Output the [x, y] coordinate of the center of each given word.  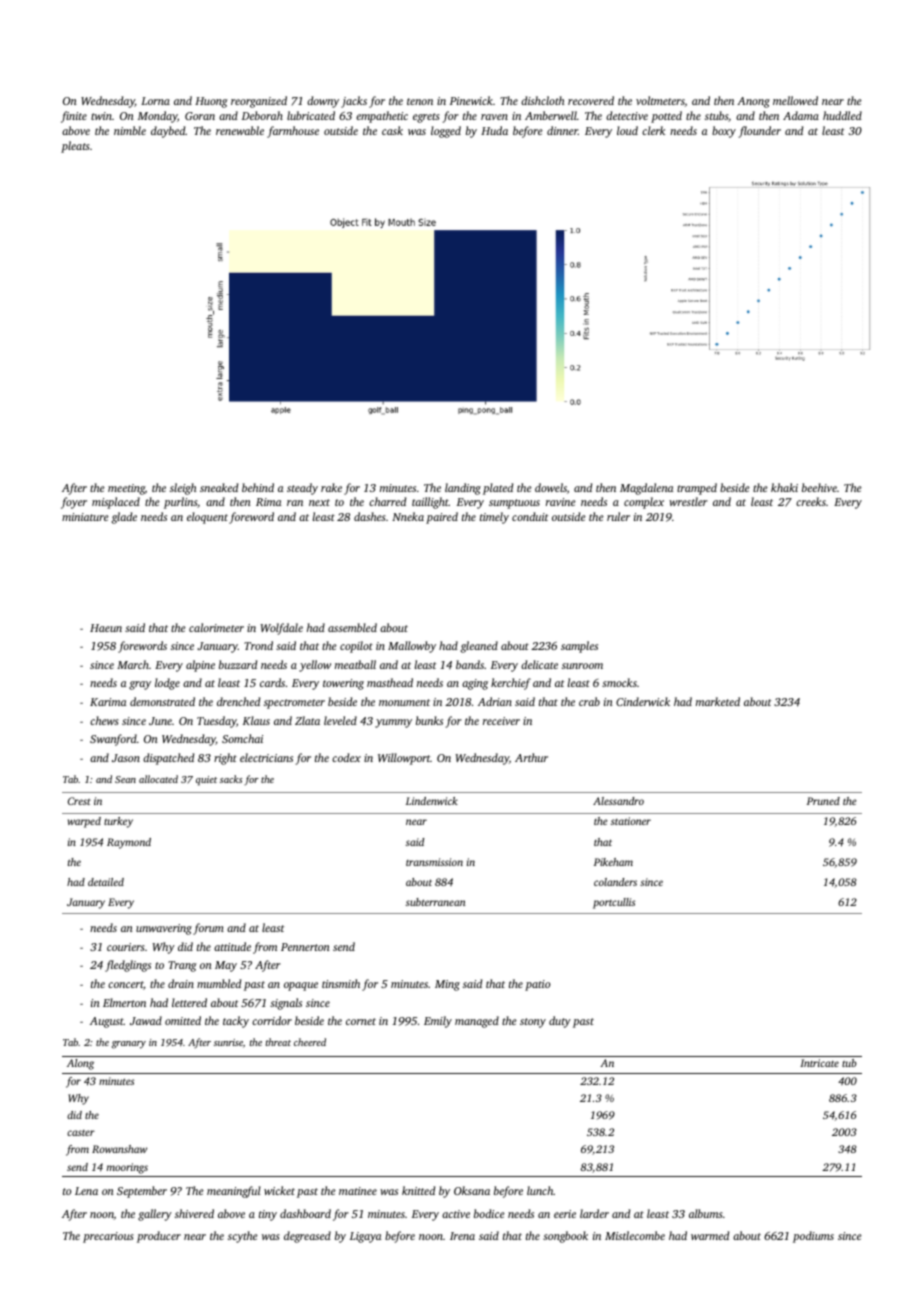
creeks [811, 501]
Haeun [106, 628]
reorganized [259, 102]
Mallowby [412, 647]
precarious [108, 1237]
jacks [354, 102]
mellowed [795, 100]
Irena [462, 1236]
